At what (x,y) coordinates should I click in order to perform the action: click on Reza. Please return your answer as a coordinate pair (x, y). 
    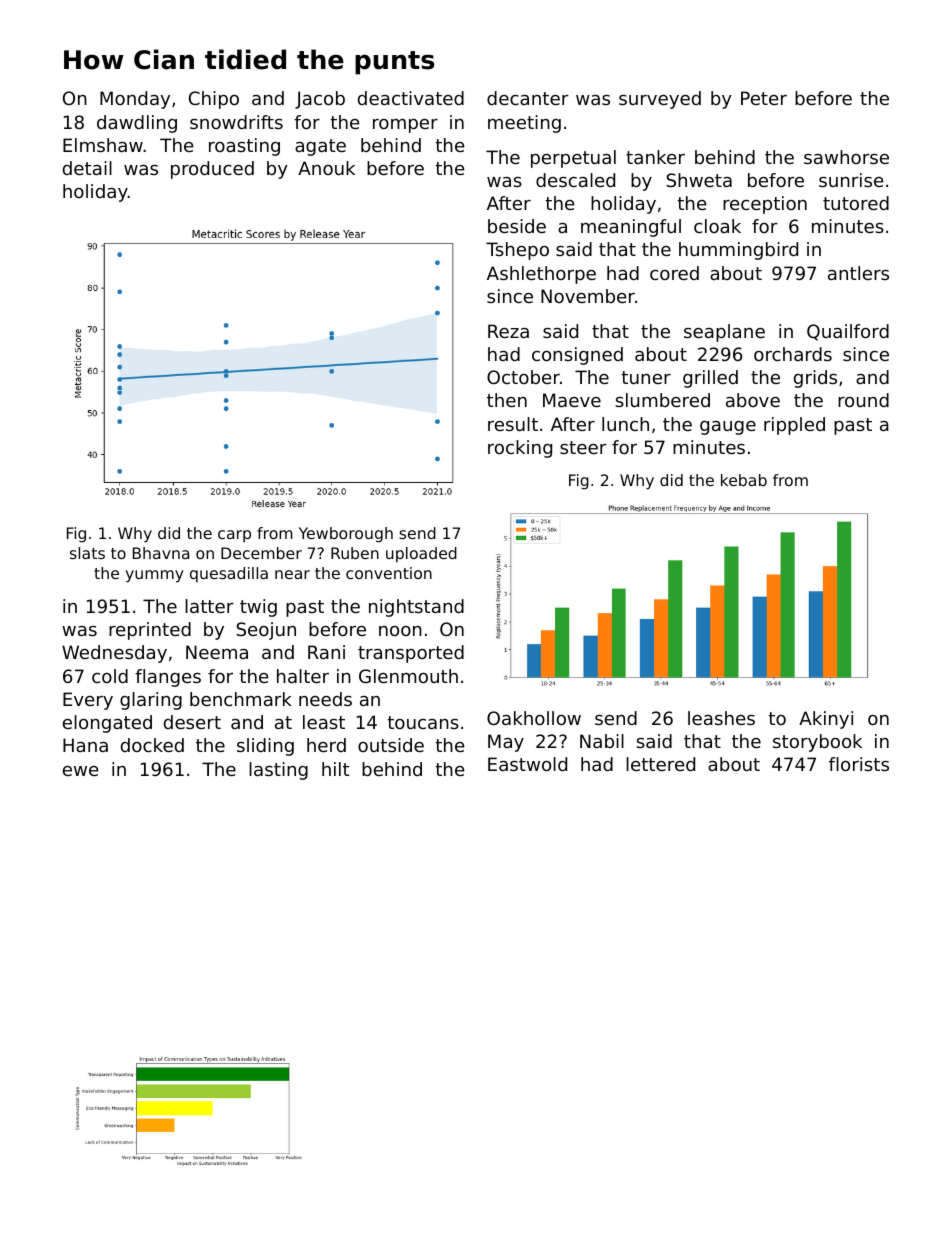
    Looking at the image, I should click on (508, 331).
